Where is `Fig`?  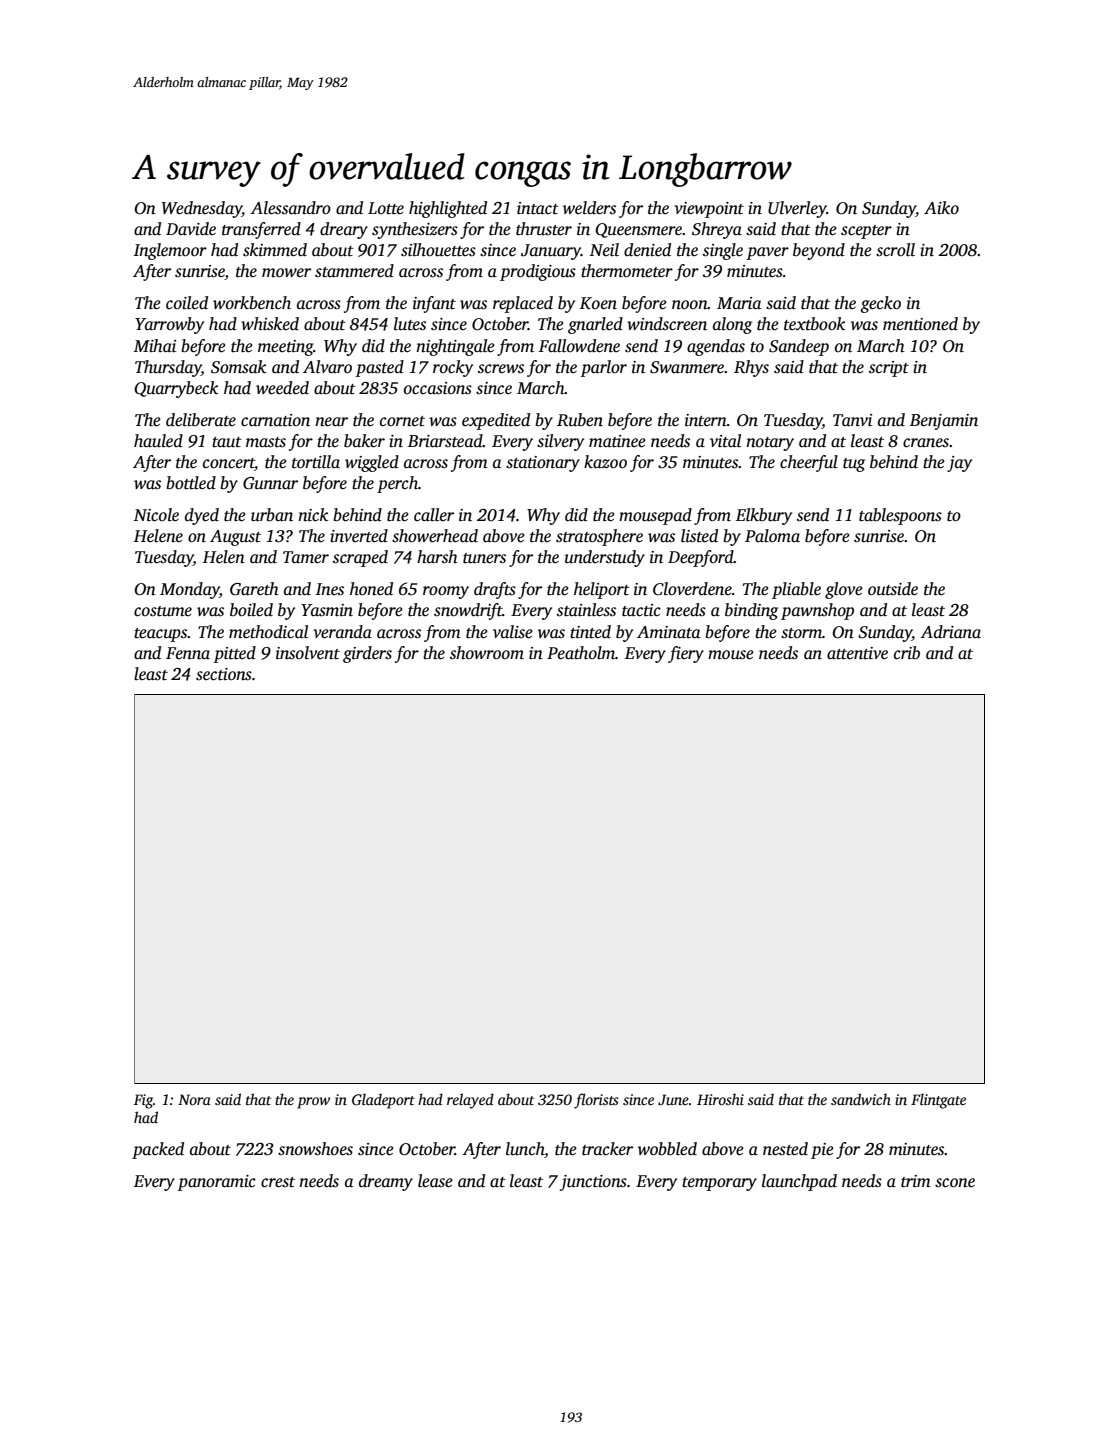
Fig is located at coordinates (143, 1101).
